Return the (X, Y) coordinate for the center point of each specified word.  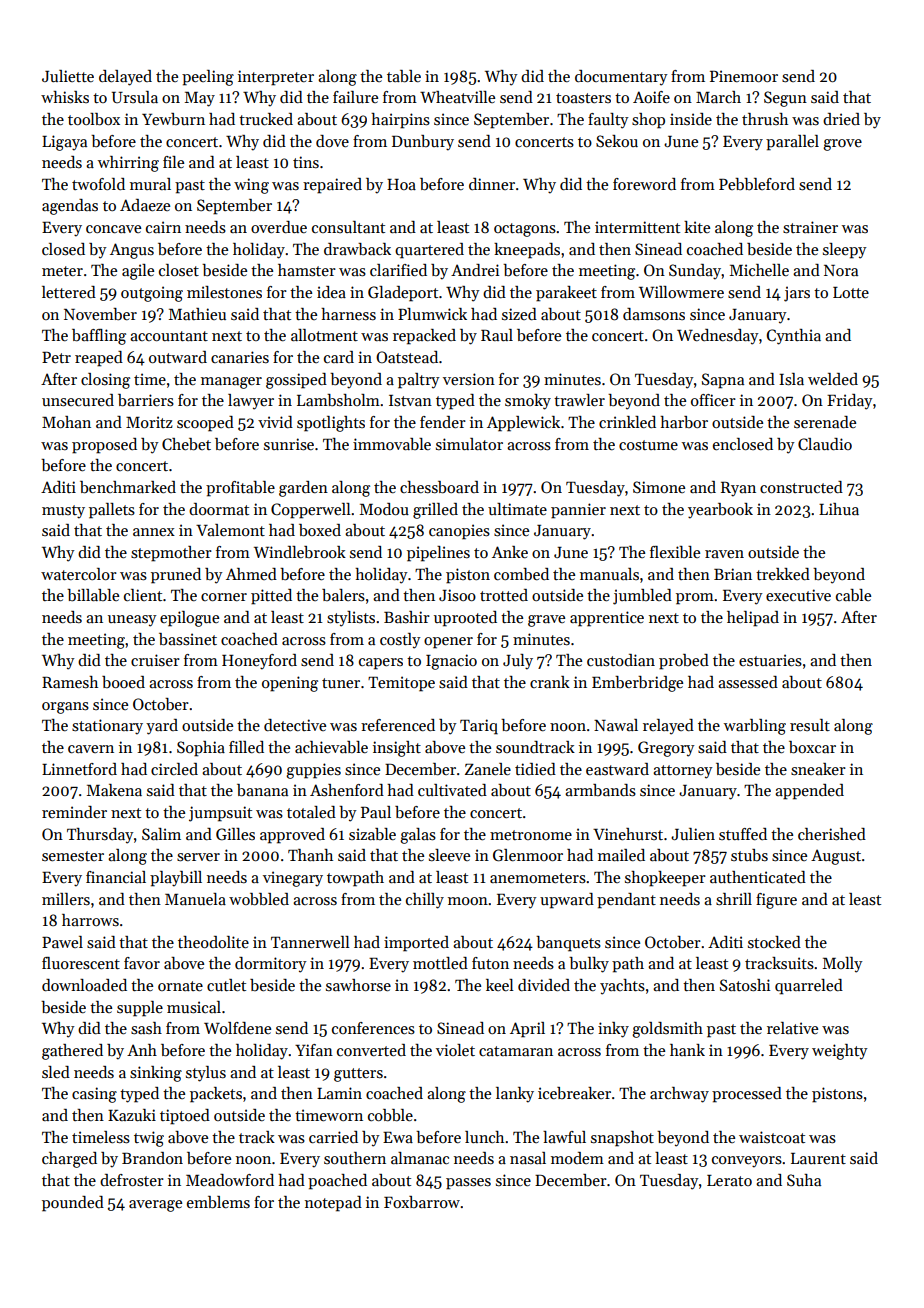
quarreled (809, 987)
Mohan (66, 422)
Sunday (695, 272)
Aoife (651, 97)
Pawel (62, 942)
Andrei (475, 270)
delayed (125, 78)
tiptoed (185, 1117)
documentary (621, 78)
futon (490, 963)
